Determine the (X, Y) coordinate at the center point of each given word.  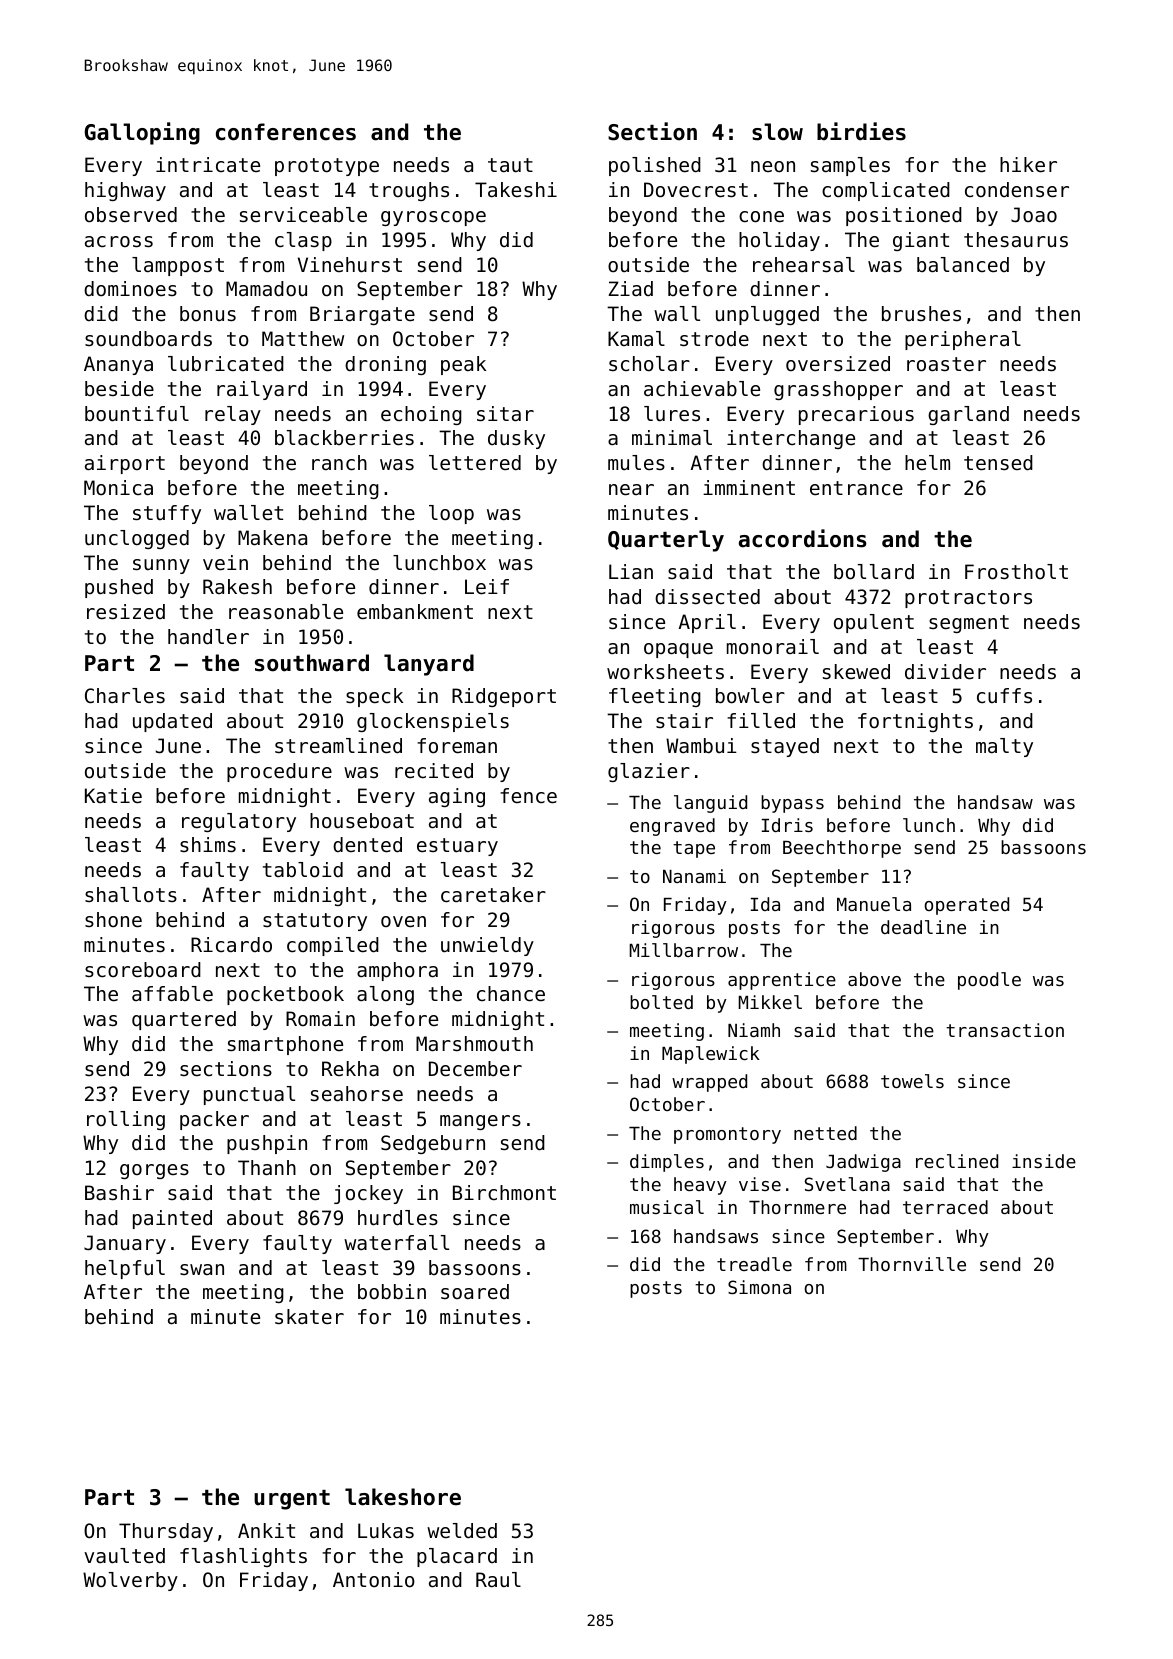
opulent (874, 623)
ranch (339, 463)
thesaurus (1016, 240)
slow (777, 132)
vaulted (124, 1556)
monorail (773, 647)
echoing (421, 415)
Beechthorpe (842, 849)
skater (309, 1317)
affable (172, 994)
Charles (125, 696)
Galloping (142, 133)
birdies (861, 131)
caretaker (493, 895)
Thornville (912, 1264)
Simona (759, 1287)
